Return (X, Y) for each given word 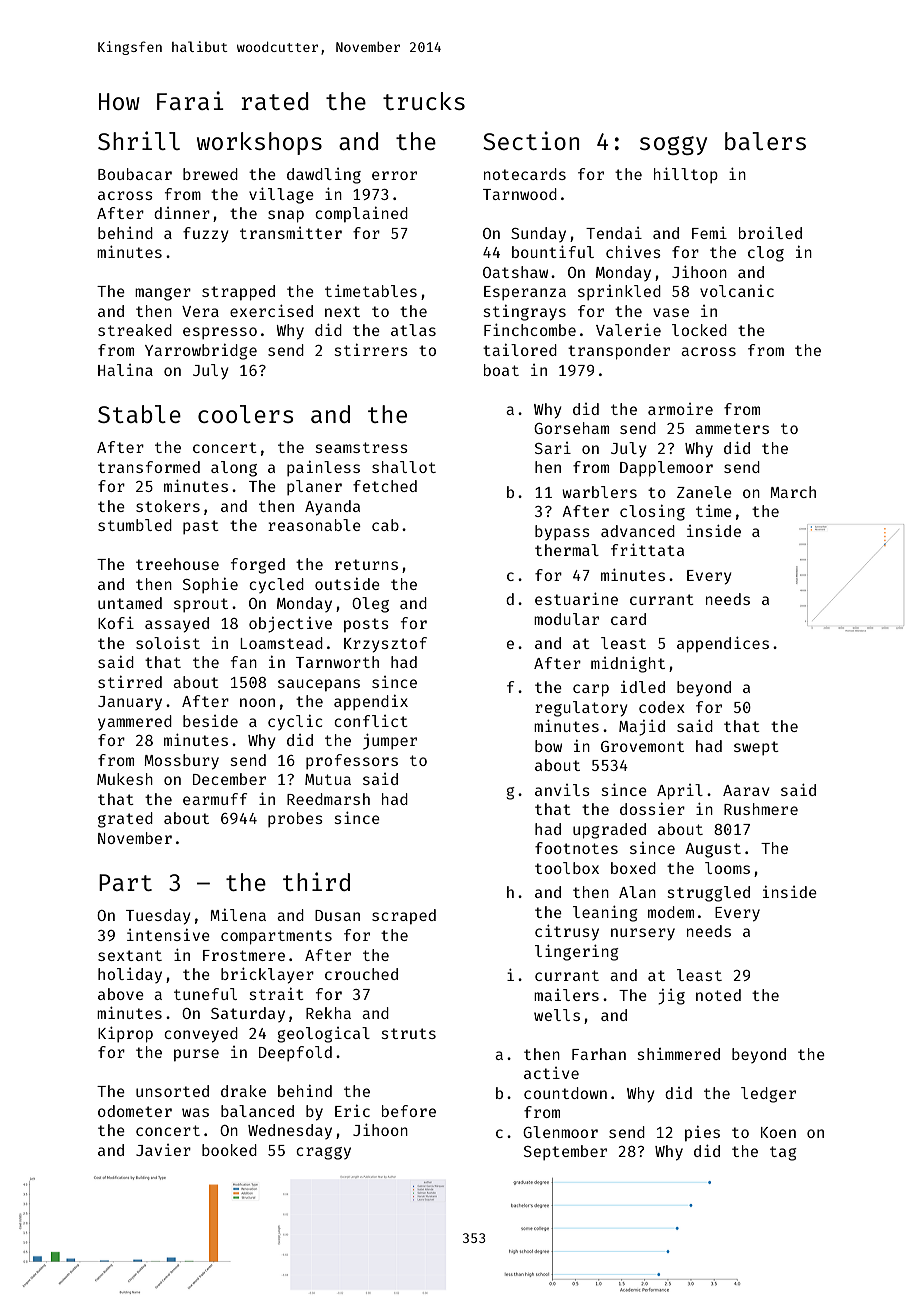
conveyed (201, 1035)
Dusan (337, 915)
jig (671, 997)
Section (531, 140)
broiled (770, 233)
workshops (259, 143)
